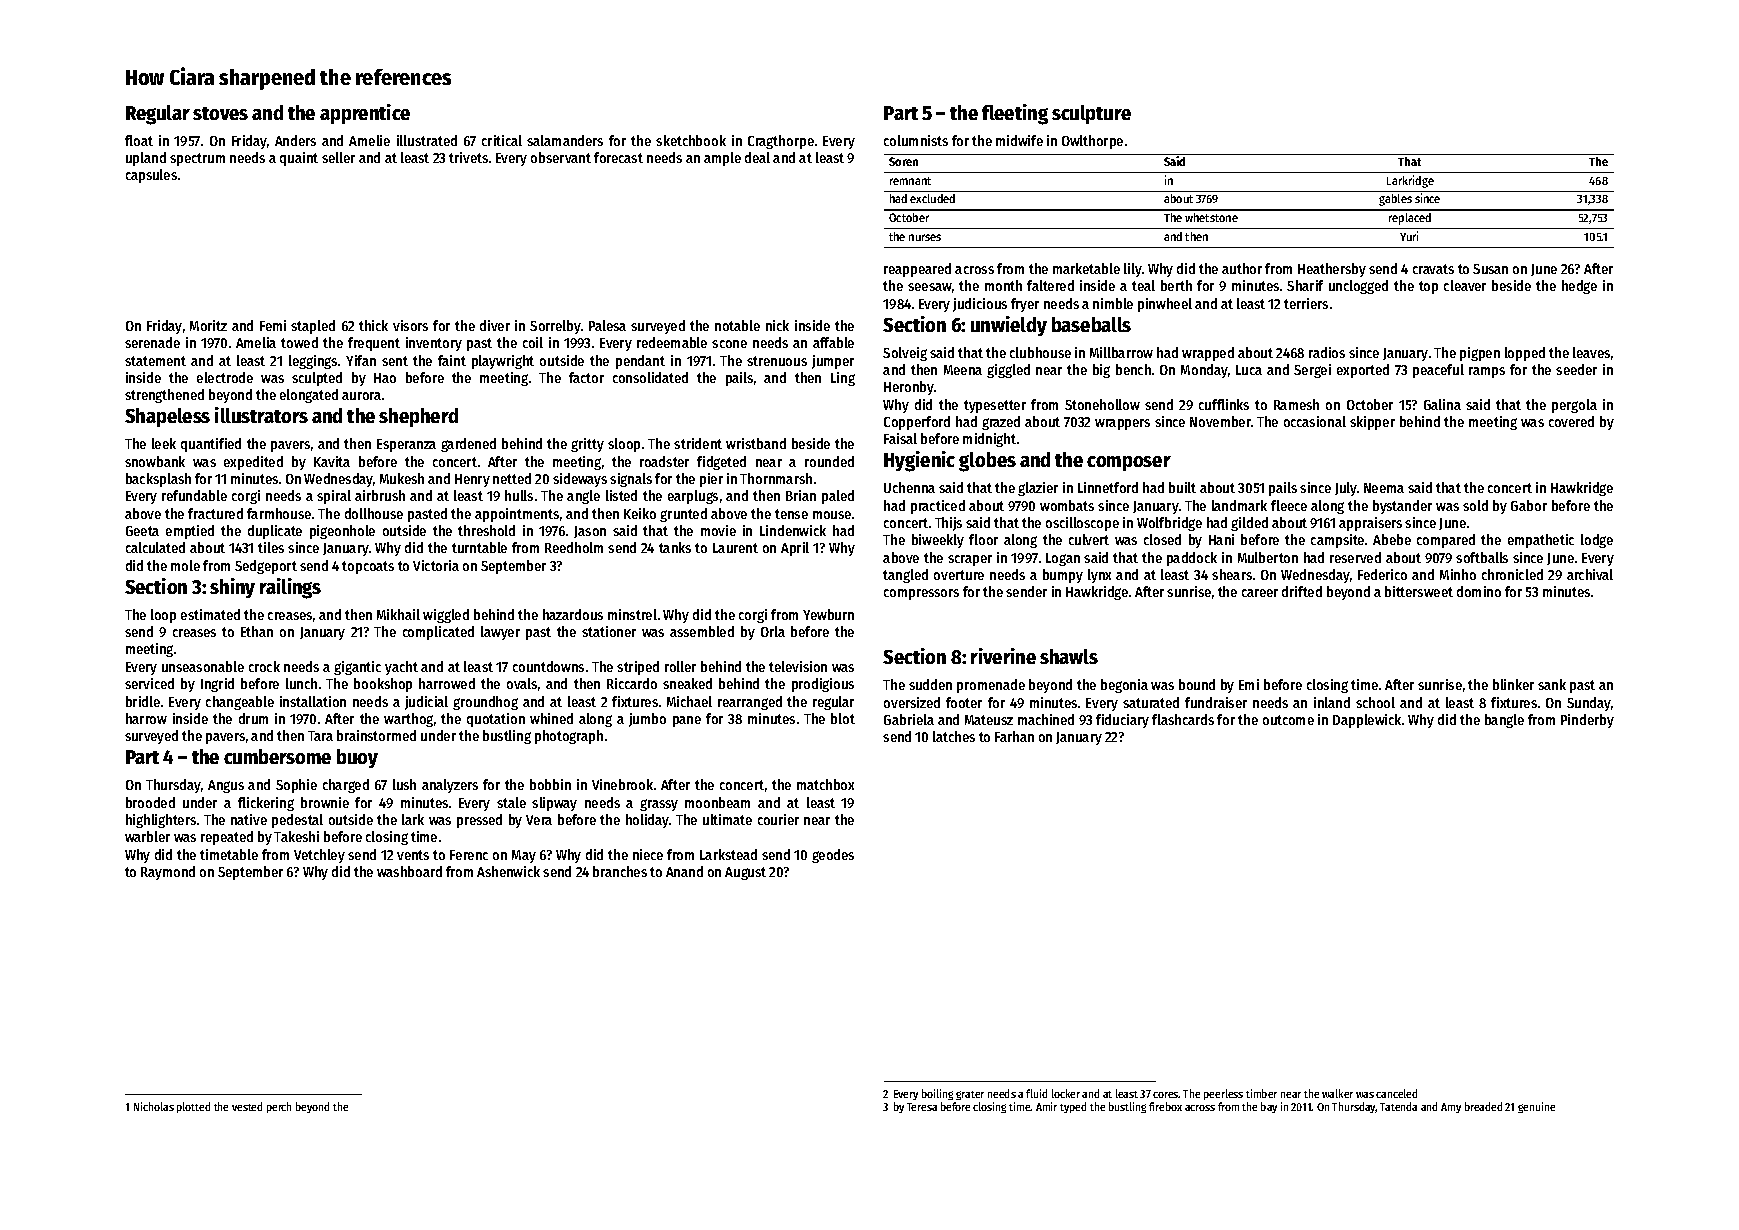 This image has width=1739, height=1230. What do you see at coordinates (1091, 114) in the image?
I see `sculpture` at bounding box center [1091, 114].
